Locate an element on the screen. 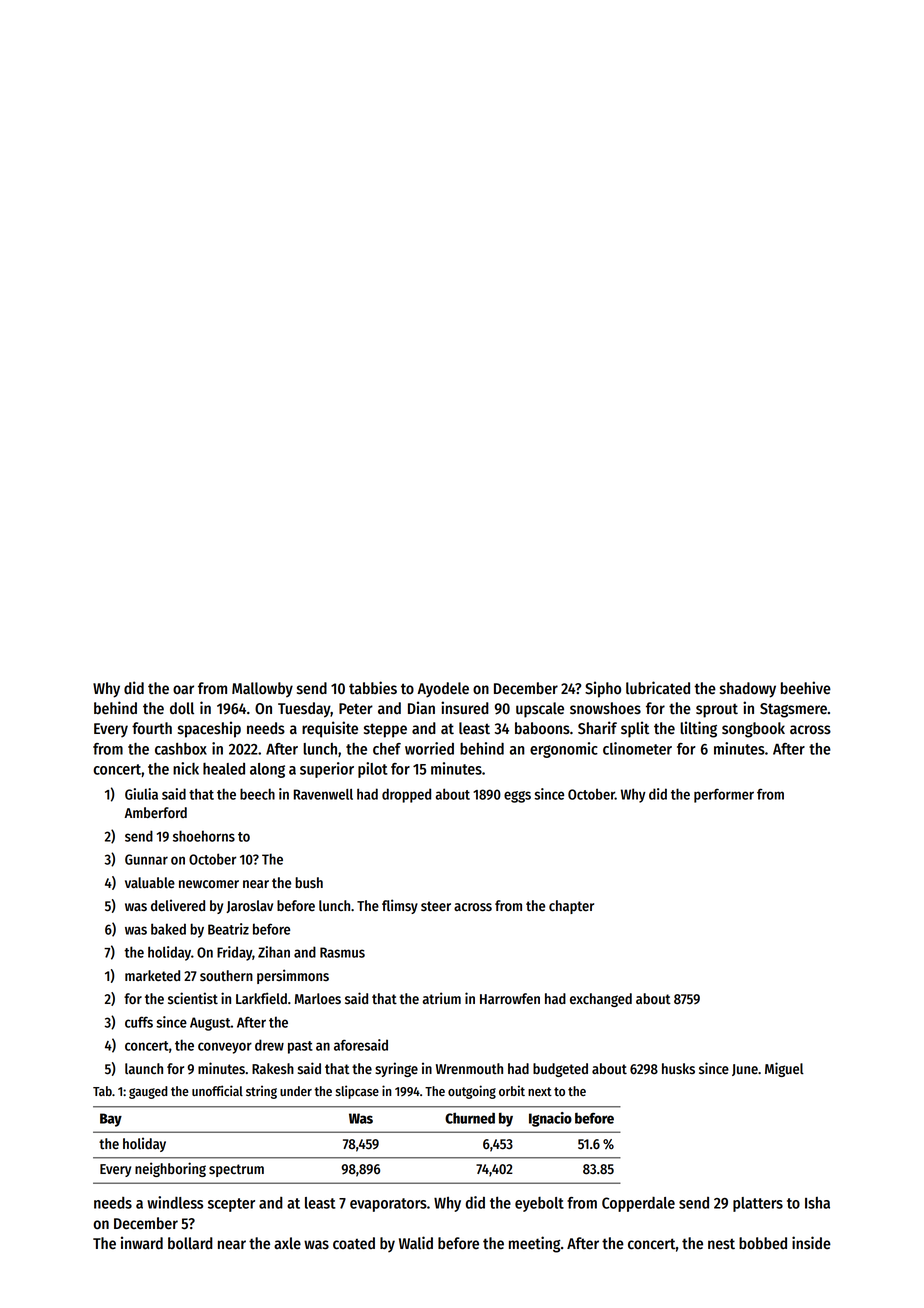 This screenshot has width=924, height=1308. evaporators is located at coordinates (388, 1205).
